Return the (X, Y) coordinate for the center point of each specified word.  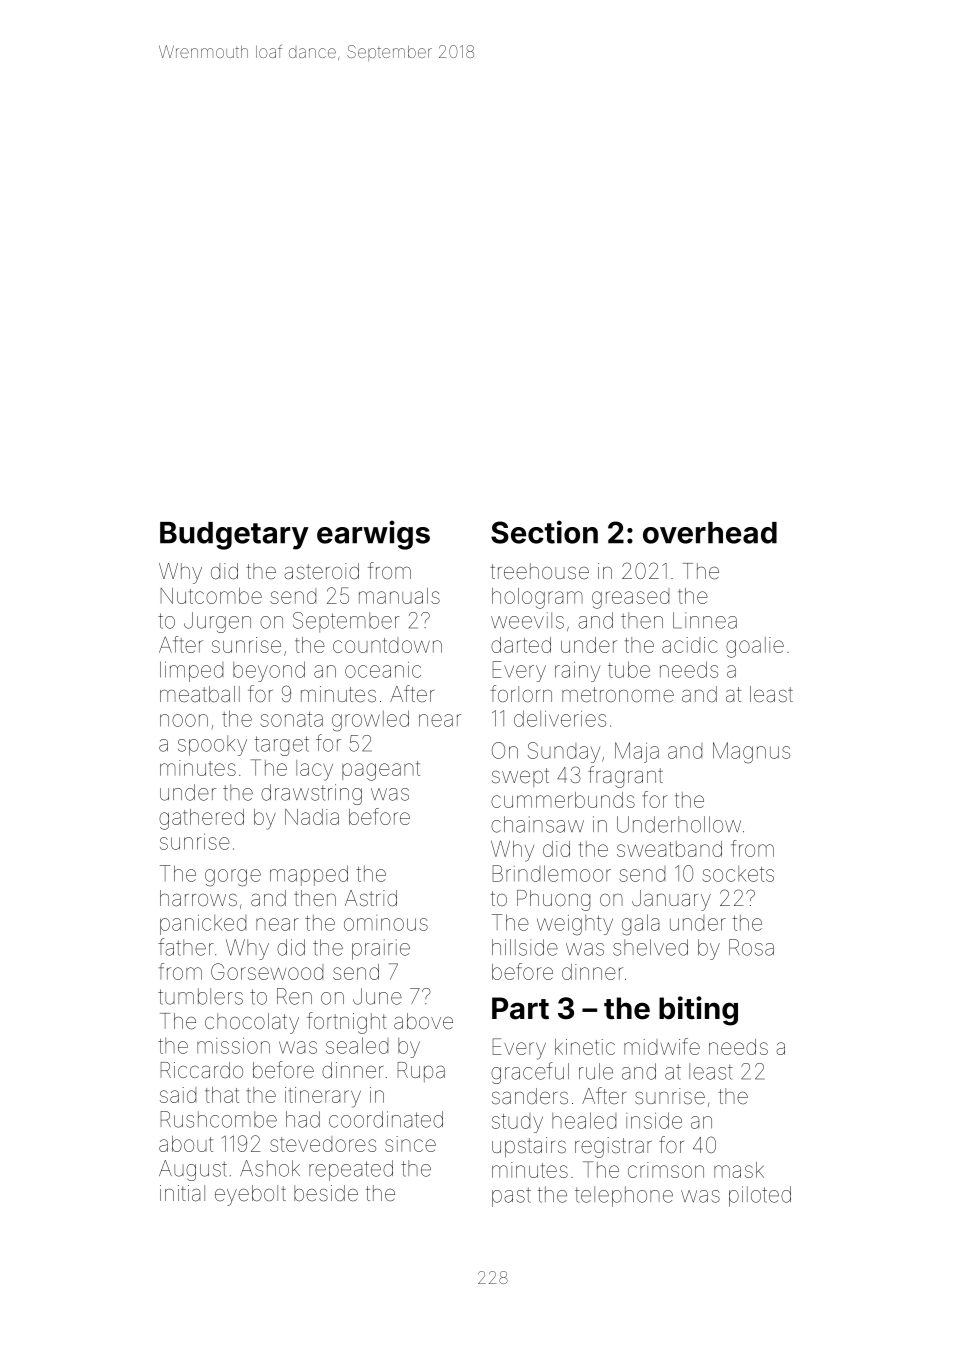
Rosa (751, 947)
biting (698, 1011)
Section (544, 532)
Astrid (371, 898)
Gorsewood (267, 971)
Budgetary (234, 536)
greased (630, 598)
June (377, 996)
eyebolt (250, 1195)
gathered (201, 819)
